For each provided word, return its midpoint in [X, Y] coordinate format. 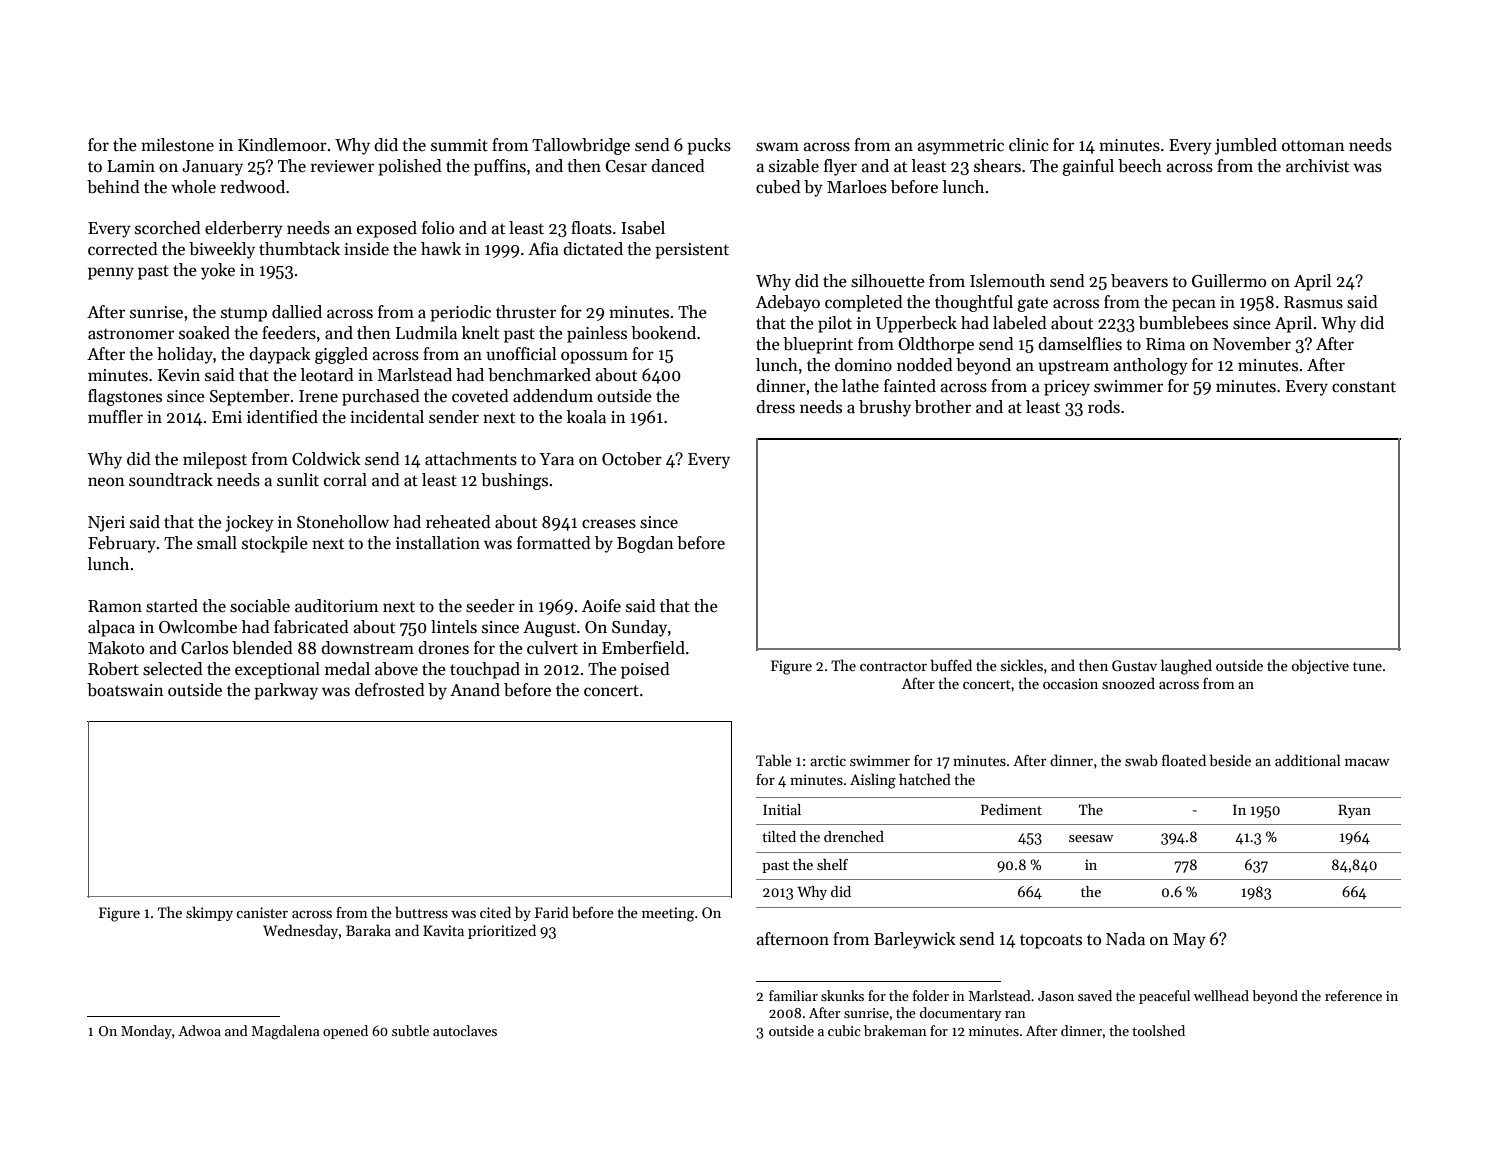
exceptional [277, 670]
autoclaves [465, 1030]
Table [774, 760]
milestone [177, 145]
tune [1367, 666]
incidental [387, 417]
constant [1364, 387]
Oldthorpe [936, 345]
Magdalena [285, 1032]
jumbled [1246, 146]
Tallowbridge [581, 146]
